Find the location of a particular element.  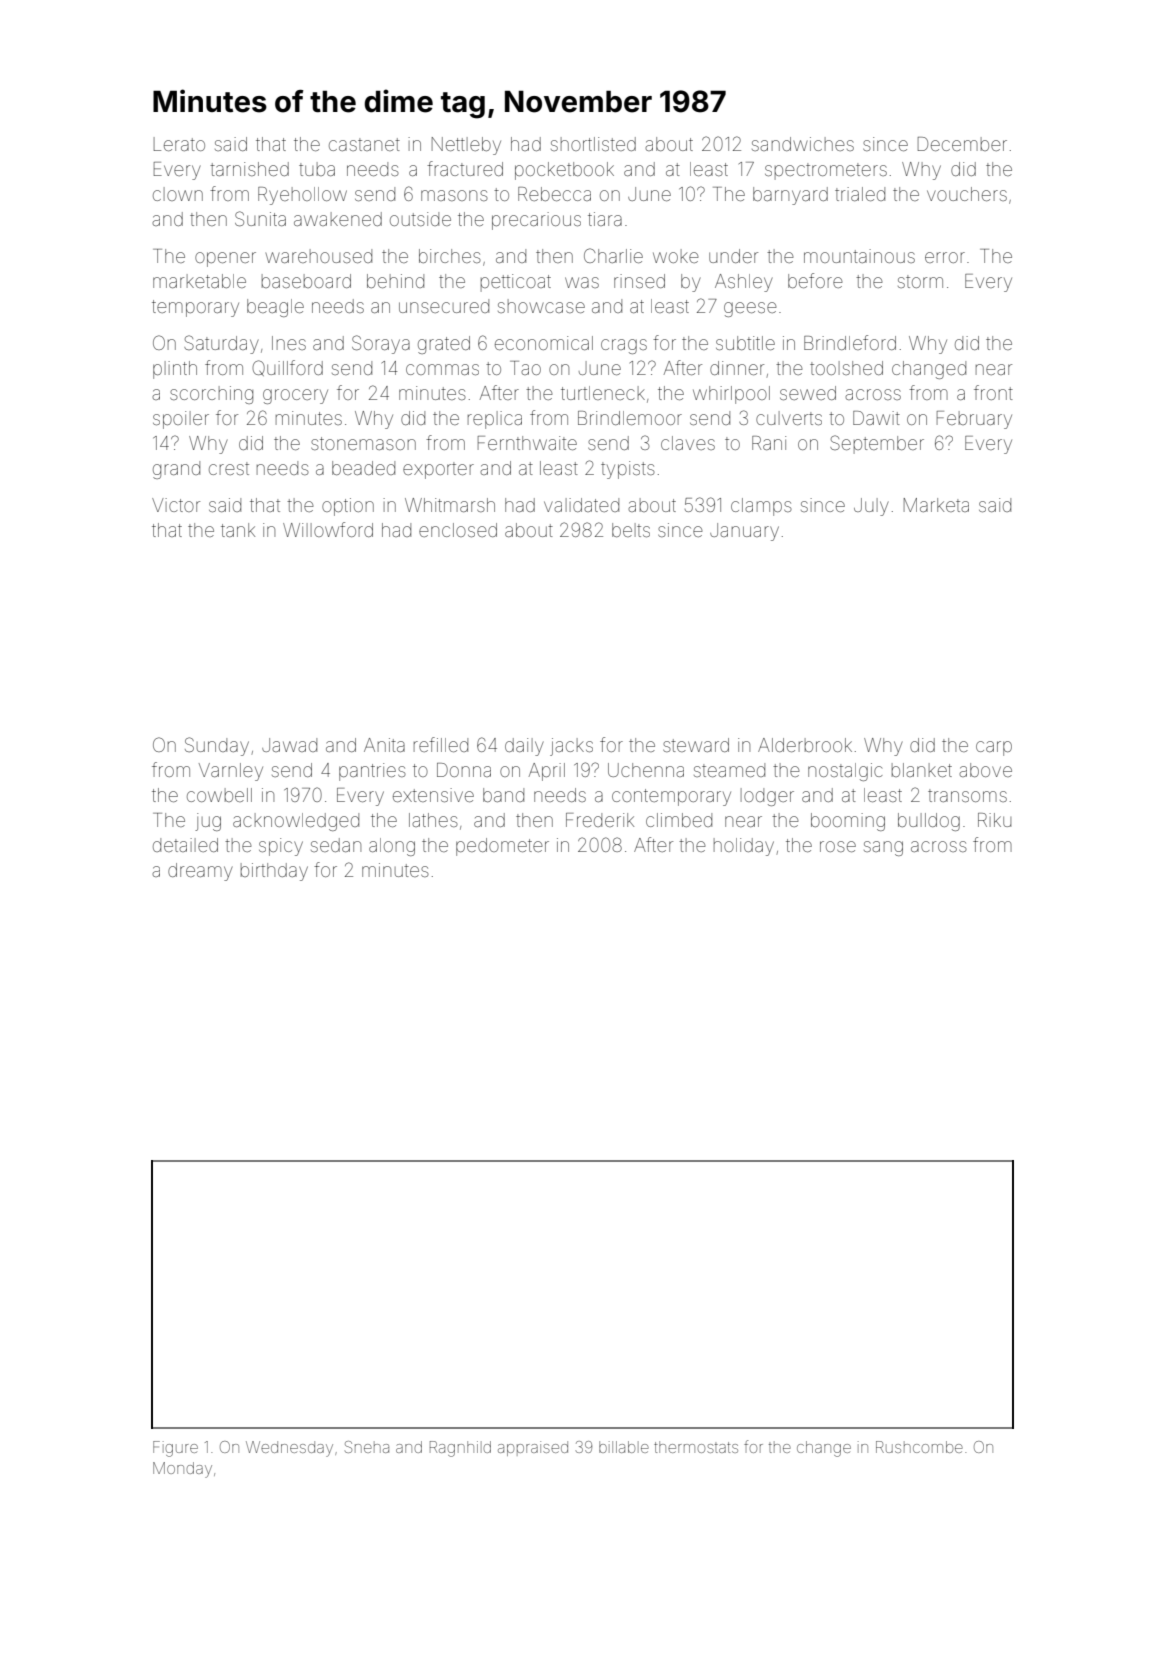

Fernthwaite is located at coordinates (527, 443).
